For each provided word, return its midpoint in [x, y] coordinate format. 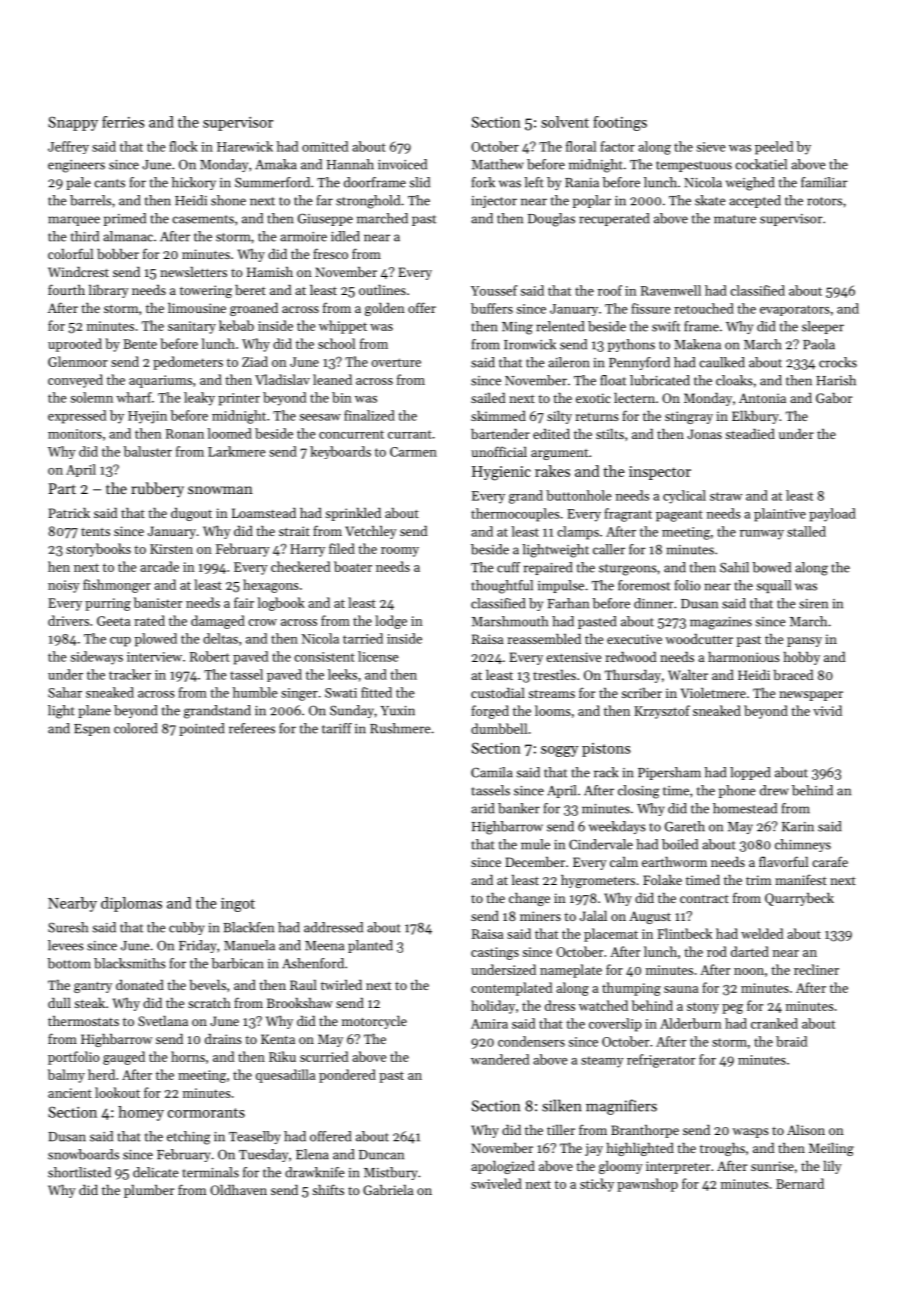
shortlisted [79, 1172]
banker [519, 808]
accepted [755, 201]
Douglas [551, 220]
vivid [827, 710]
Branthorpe [645, 1131]
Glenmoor [78, 361]
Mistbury [391, 1173]
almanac [128, 236]
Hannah [350, 164]
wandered [500, 1059]
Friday [198, 946]
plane [94, 711]
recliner [816, 969]
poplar [592, 201]
